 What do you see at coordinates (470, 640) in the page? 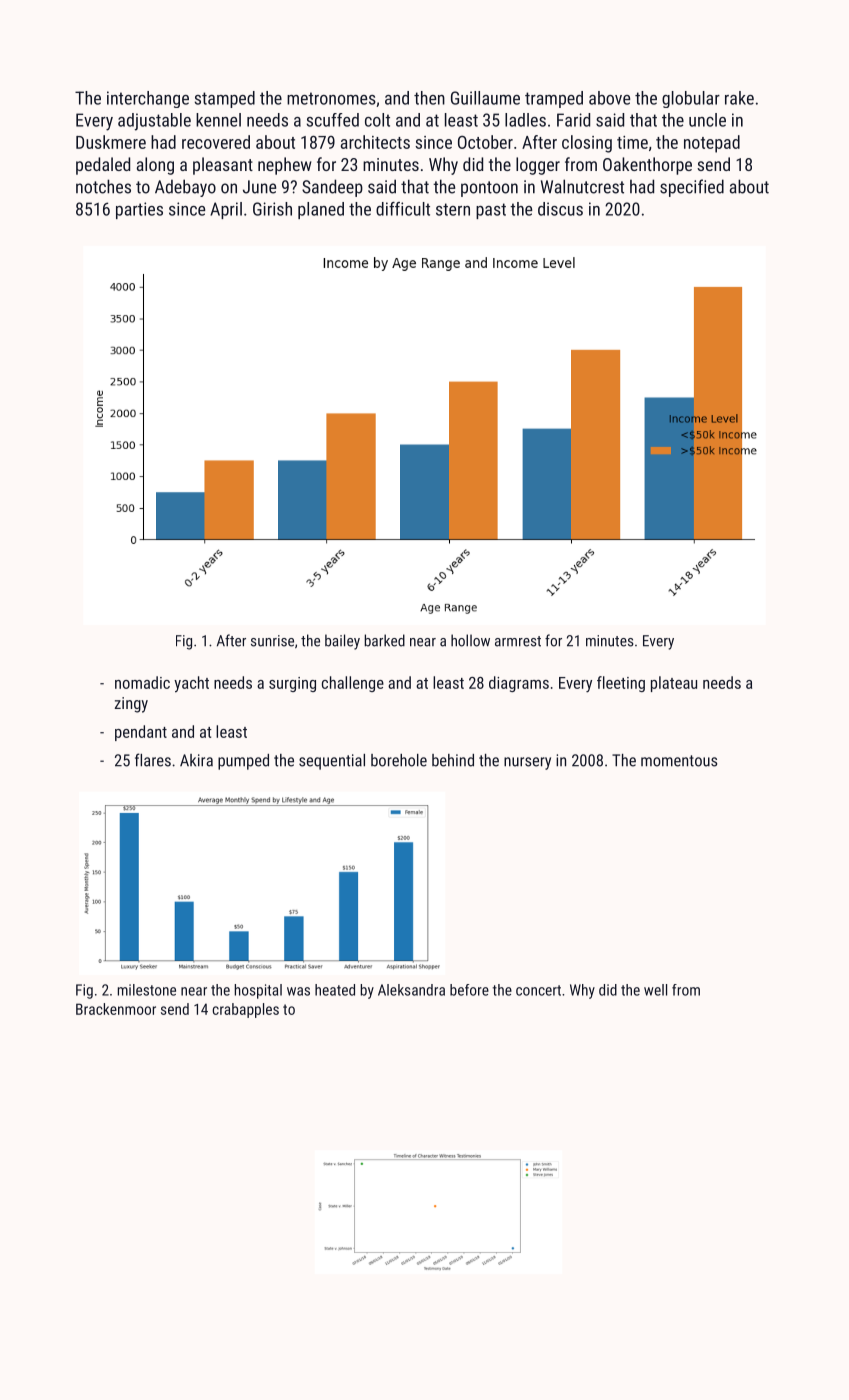
I see `hollow` at bounding box center [470, 640].
